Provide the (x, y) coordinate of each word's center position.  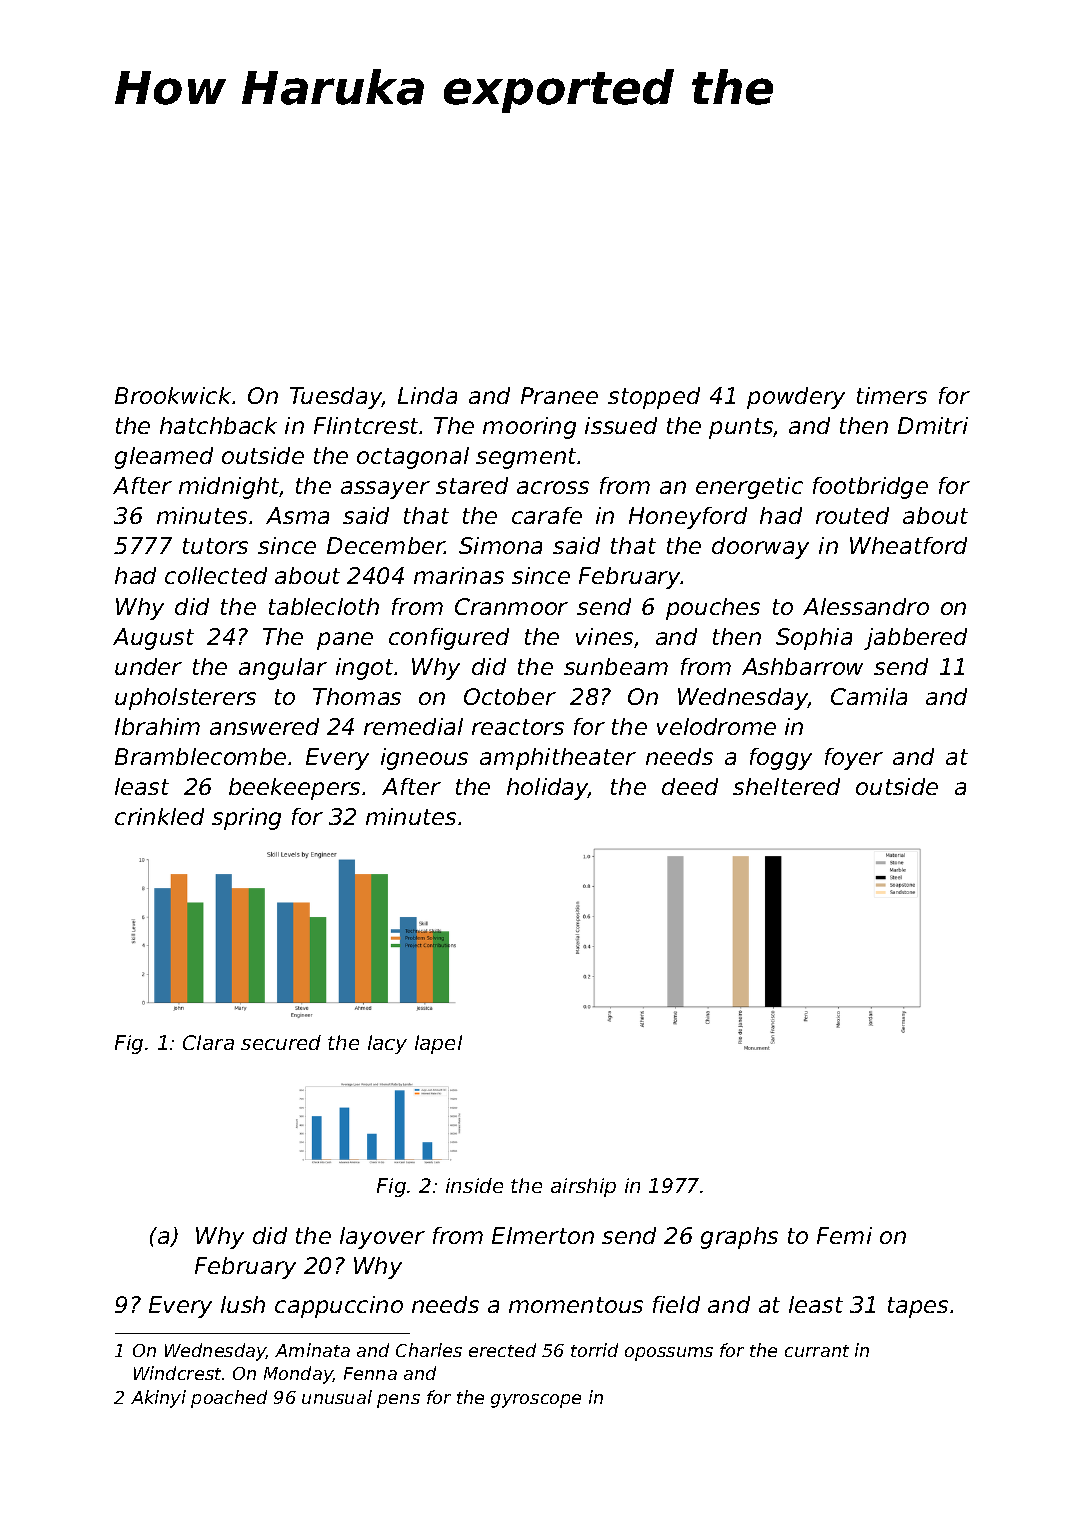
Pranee (559, 395)
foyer (854, 759)
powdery (796, 398)
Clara (208, 1042)
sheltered (786, 786)
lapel (438, 1044)
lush (243, 1304)
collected (216, 575)
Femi (844, 1235)
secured (281, 1042)
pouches (713, 609)
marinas (459, 575)
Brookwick (173, 395)
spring (246, 819)
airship (583, 1187)
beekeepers (294, 789)
